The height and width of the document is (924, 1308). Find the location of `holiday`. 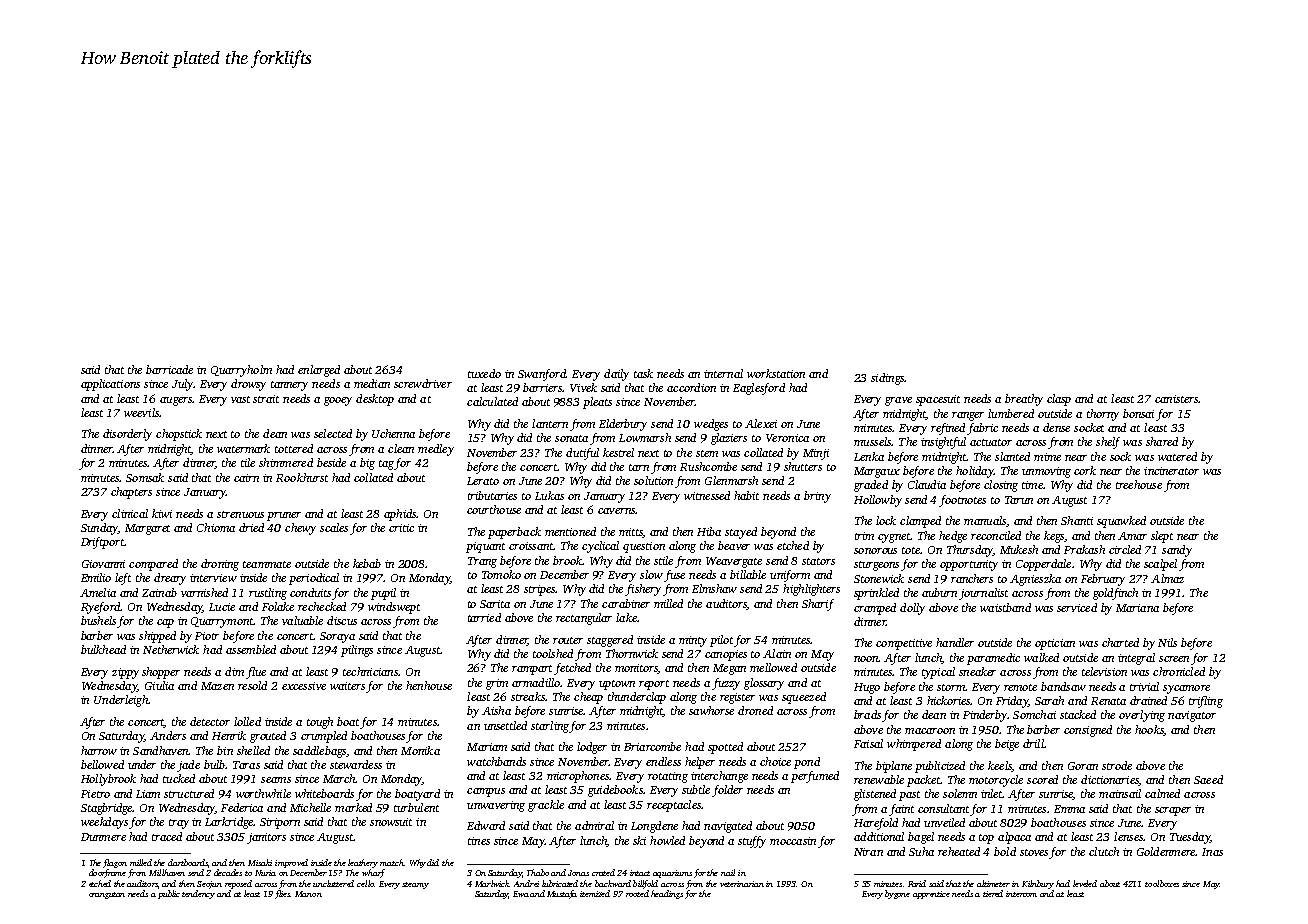

holiday is located at coordinates (975, 472).
